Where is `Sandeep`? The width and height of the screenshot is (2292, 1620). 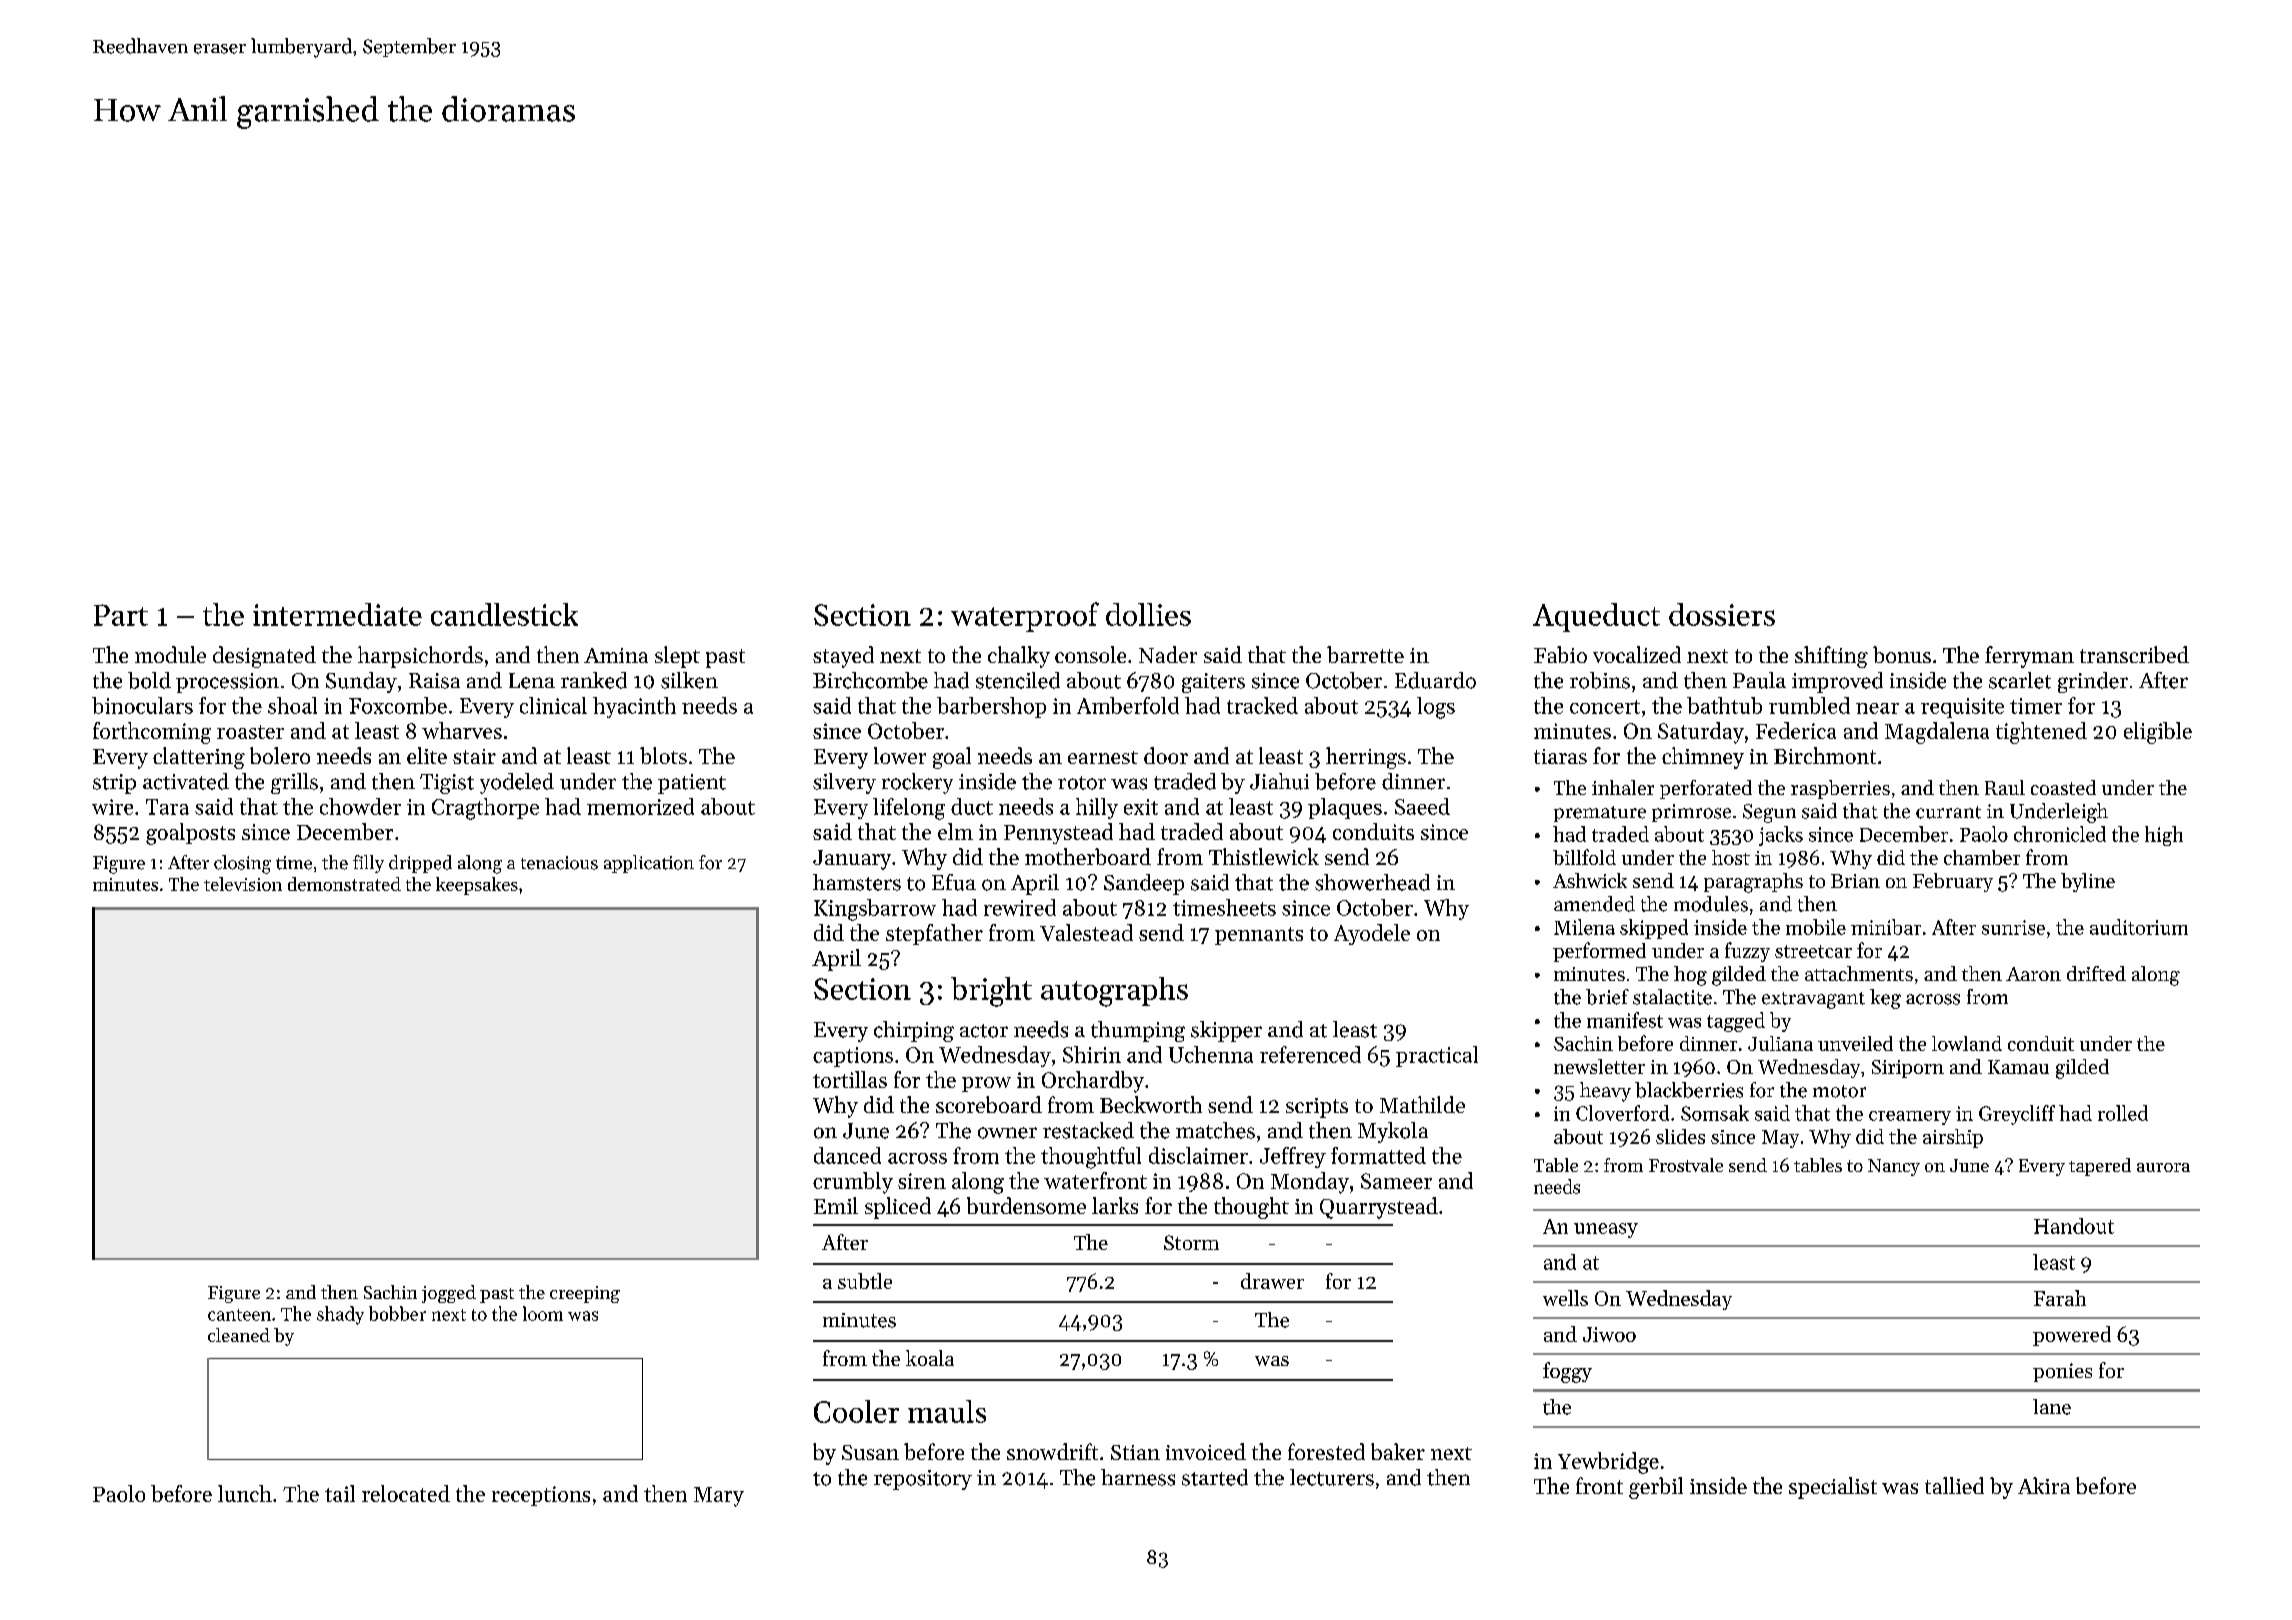
Sandeep is located at coordinates (1144, 884).
